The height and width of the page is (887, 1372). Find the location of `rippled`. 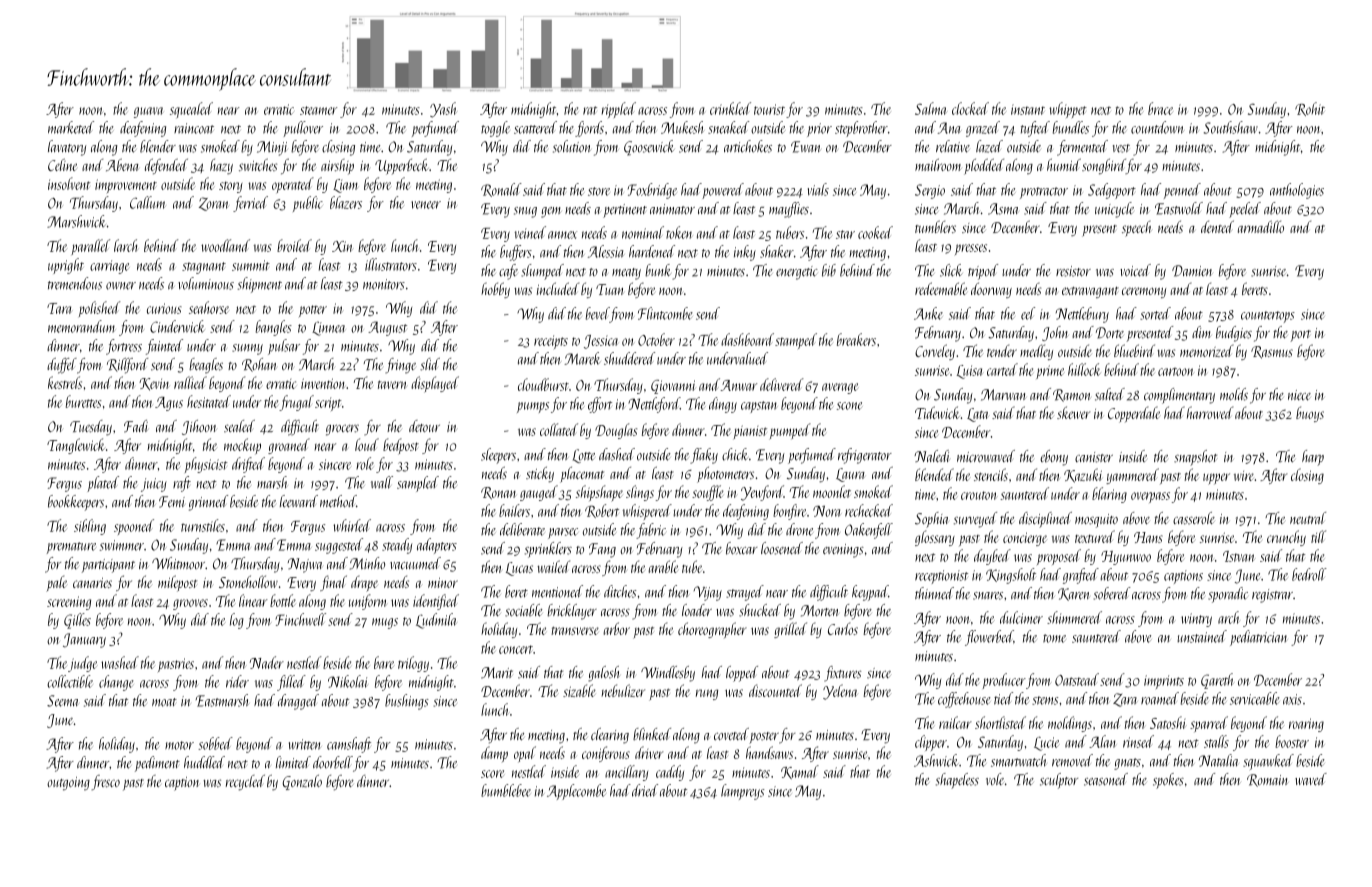

rippled is located at coordinates (619, 110).
